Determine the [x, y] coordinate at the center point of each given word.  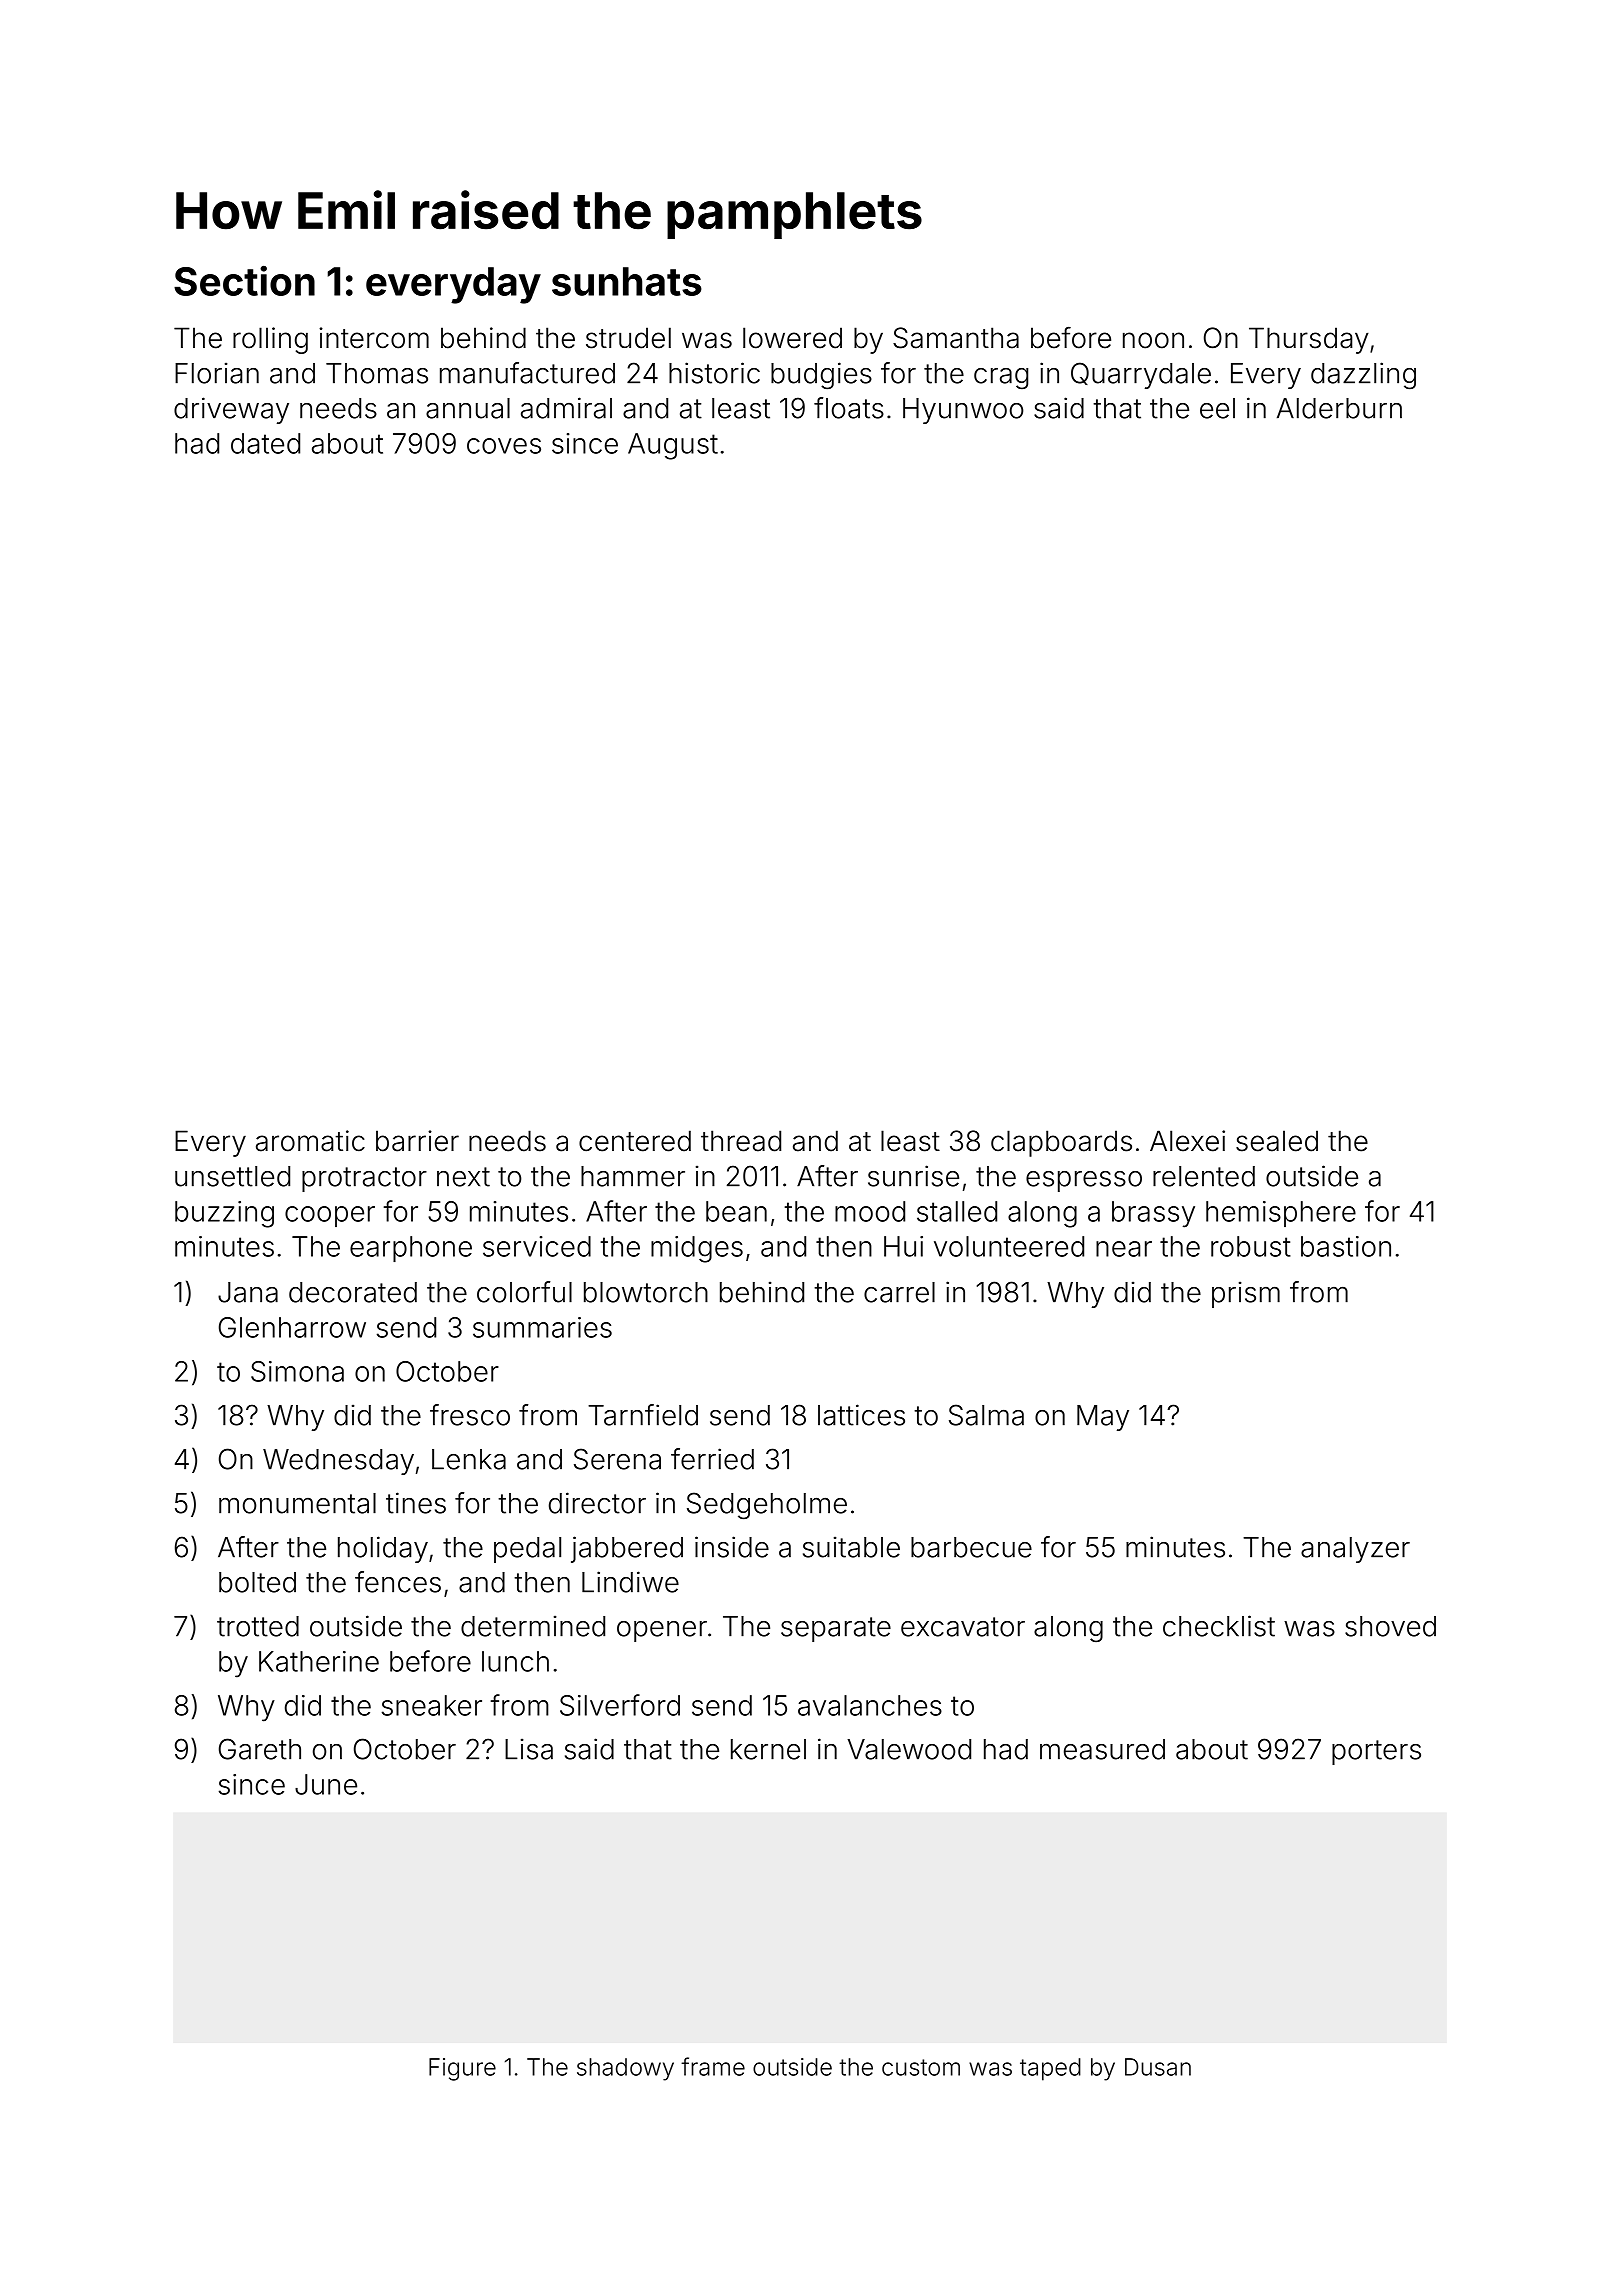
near [1124, 1249]
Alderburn [1339, 408]
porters [1376, 1752]
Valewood [909, 1749]
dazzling [1363, 376]
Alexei [1187, 1141]
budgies [821, 376]
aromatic [310, 1141]
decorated [353, 1292]
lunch [515, 1661]
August [673, 446]
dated [265, 443]
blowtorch [646, 1292]
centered [635, 1141]
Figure [462, 2069]
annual [468, 408]
